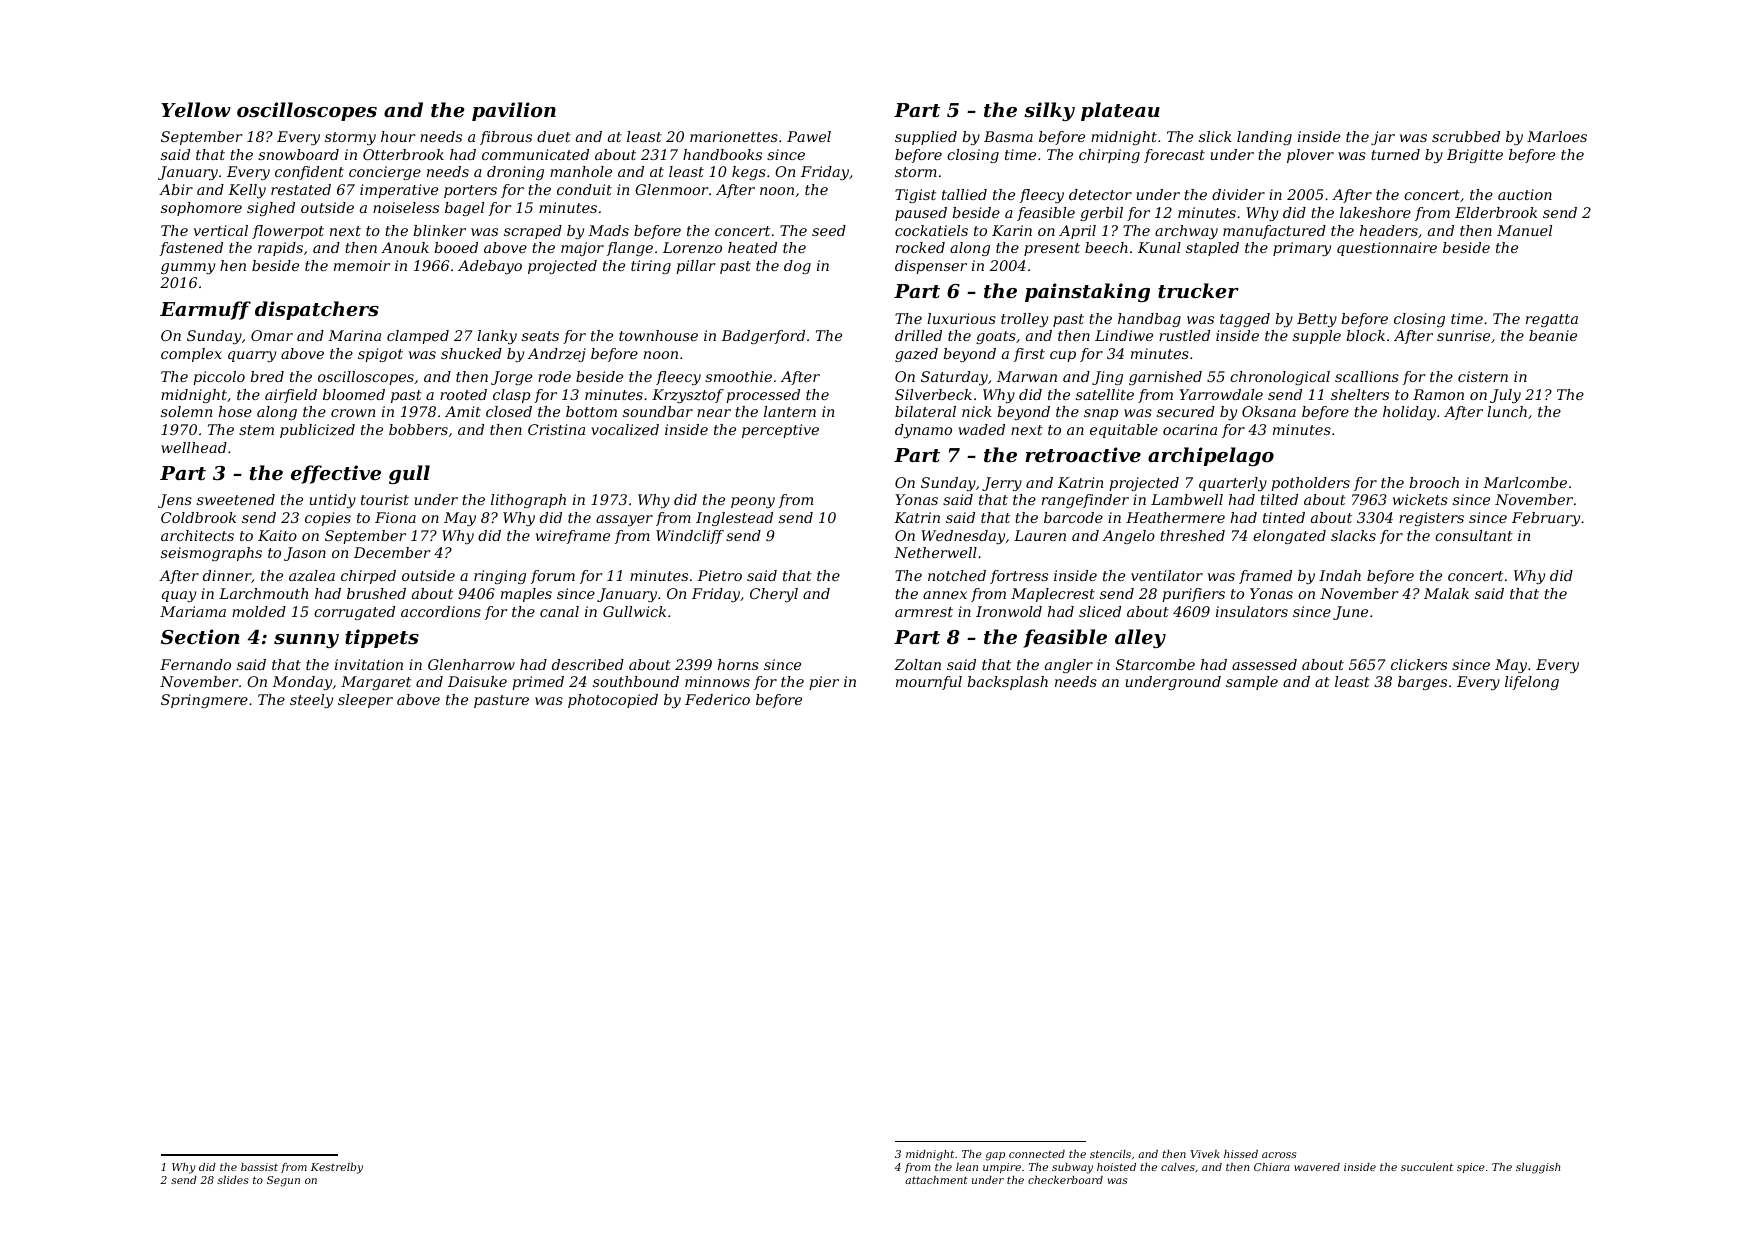 This screenshot has width=1753, height=1240. I want to click on goats, so click(996, 337).
